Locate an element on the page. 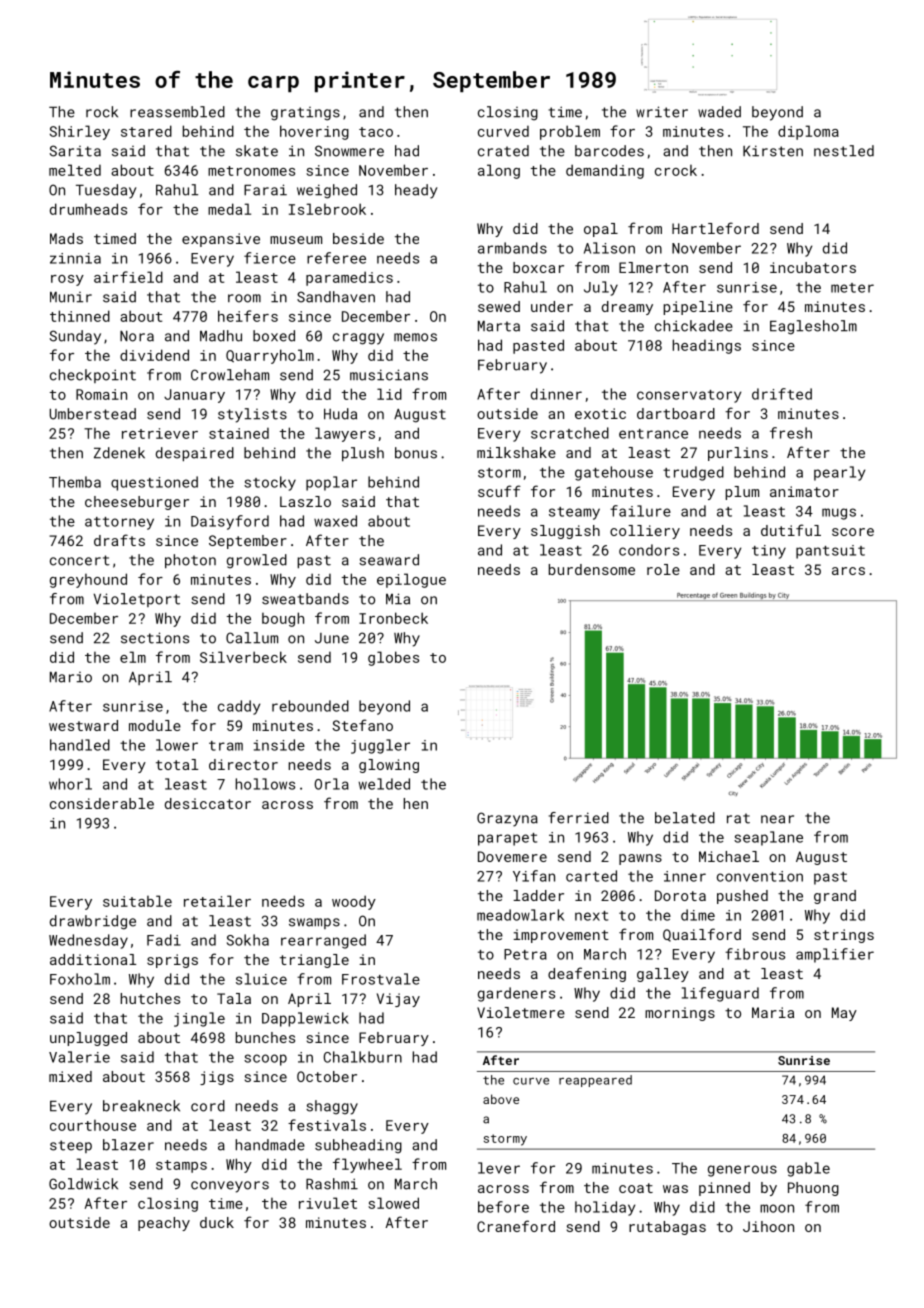  Craneford is located at coordinates (516, 1226).
